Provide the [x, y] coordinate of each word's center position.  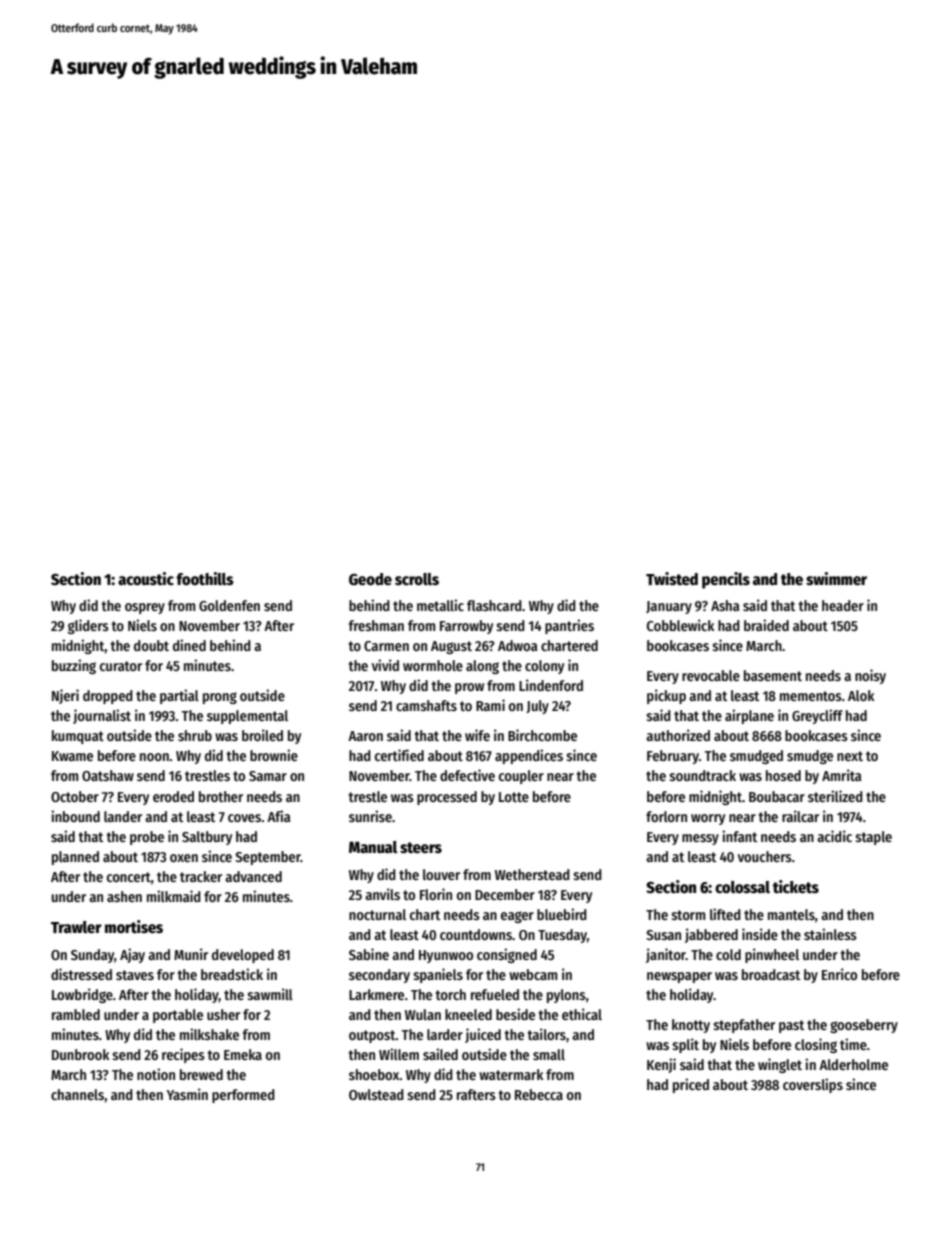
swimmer [836, 579]
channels [77, 1094]
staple [873, 838]
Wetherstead [532, 874]
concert [129, 877]
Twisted [672, 578]
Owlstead [376, 1094]
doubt [151, 645]
